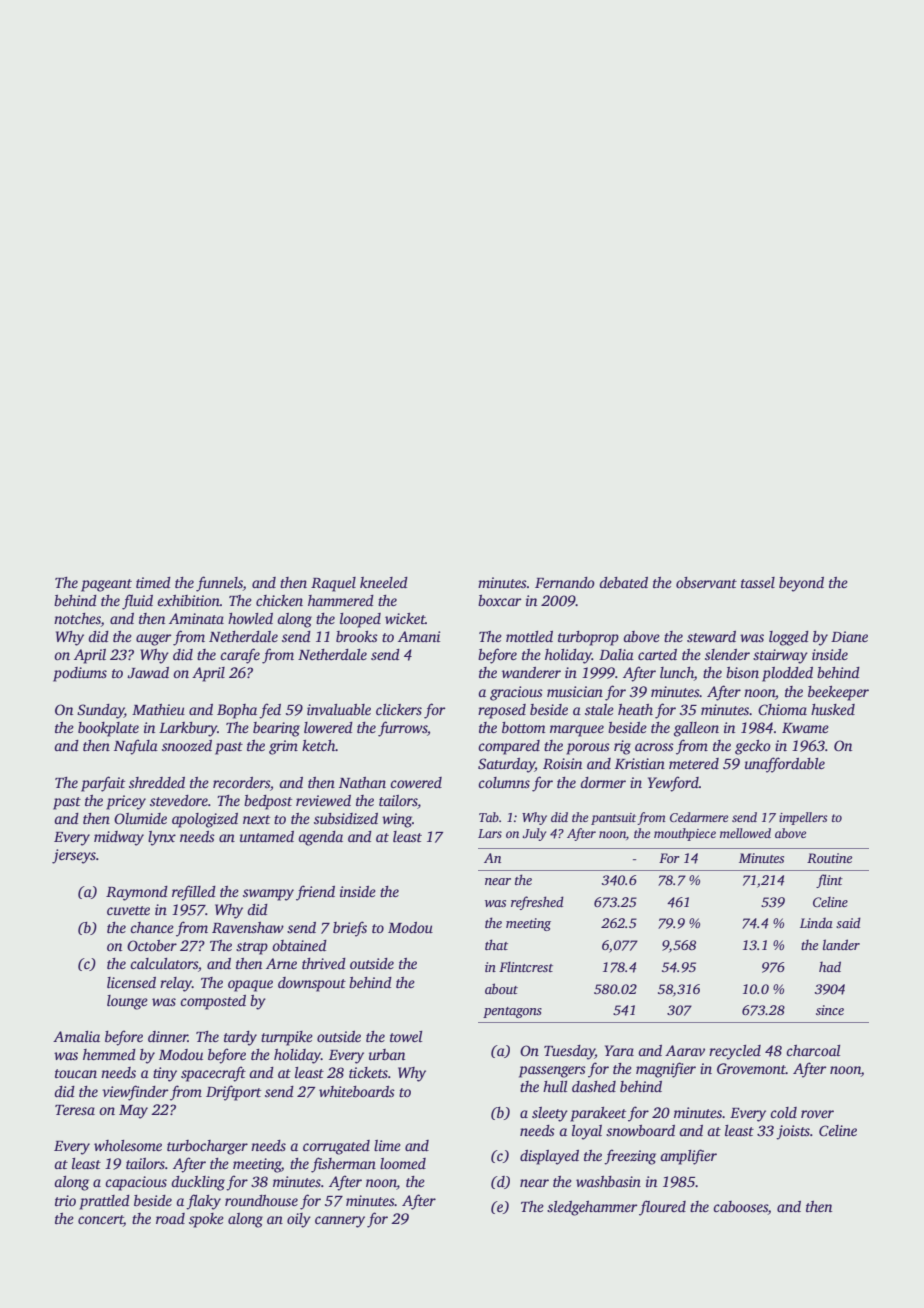  I want to click on relay, so click(176, 984).
